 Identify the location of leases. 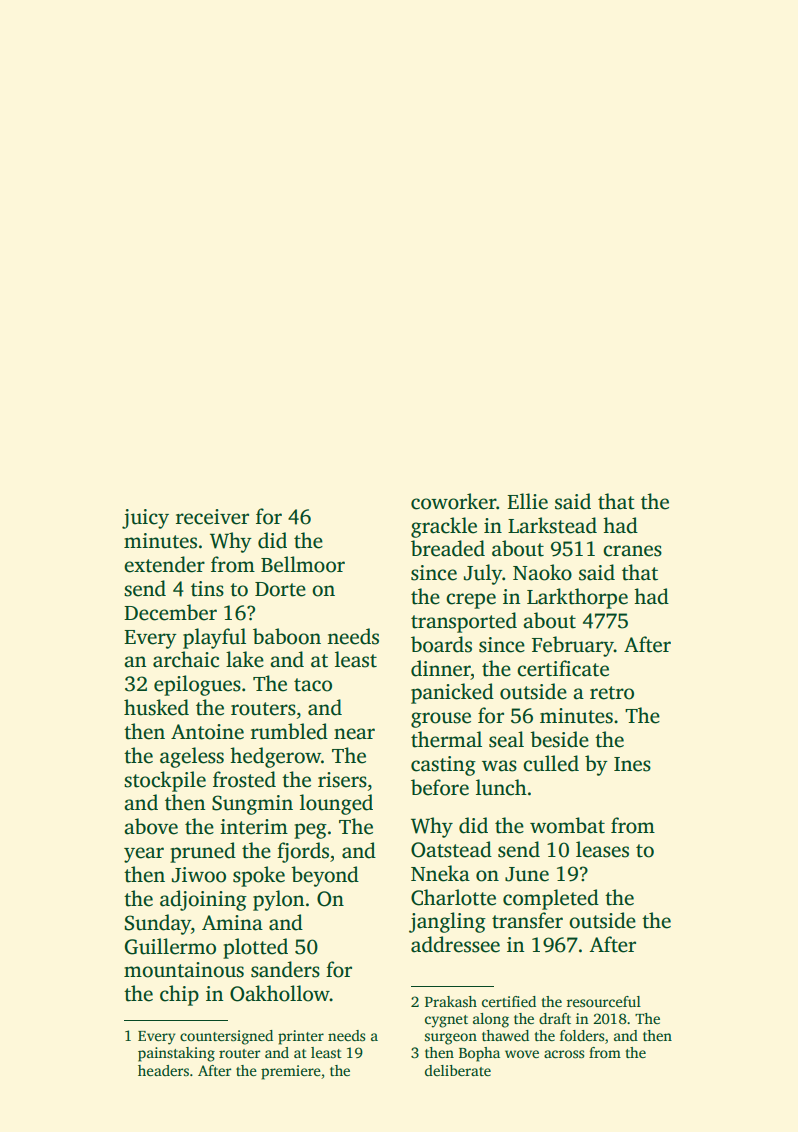
(602, 849).
